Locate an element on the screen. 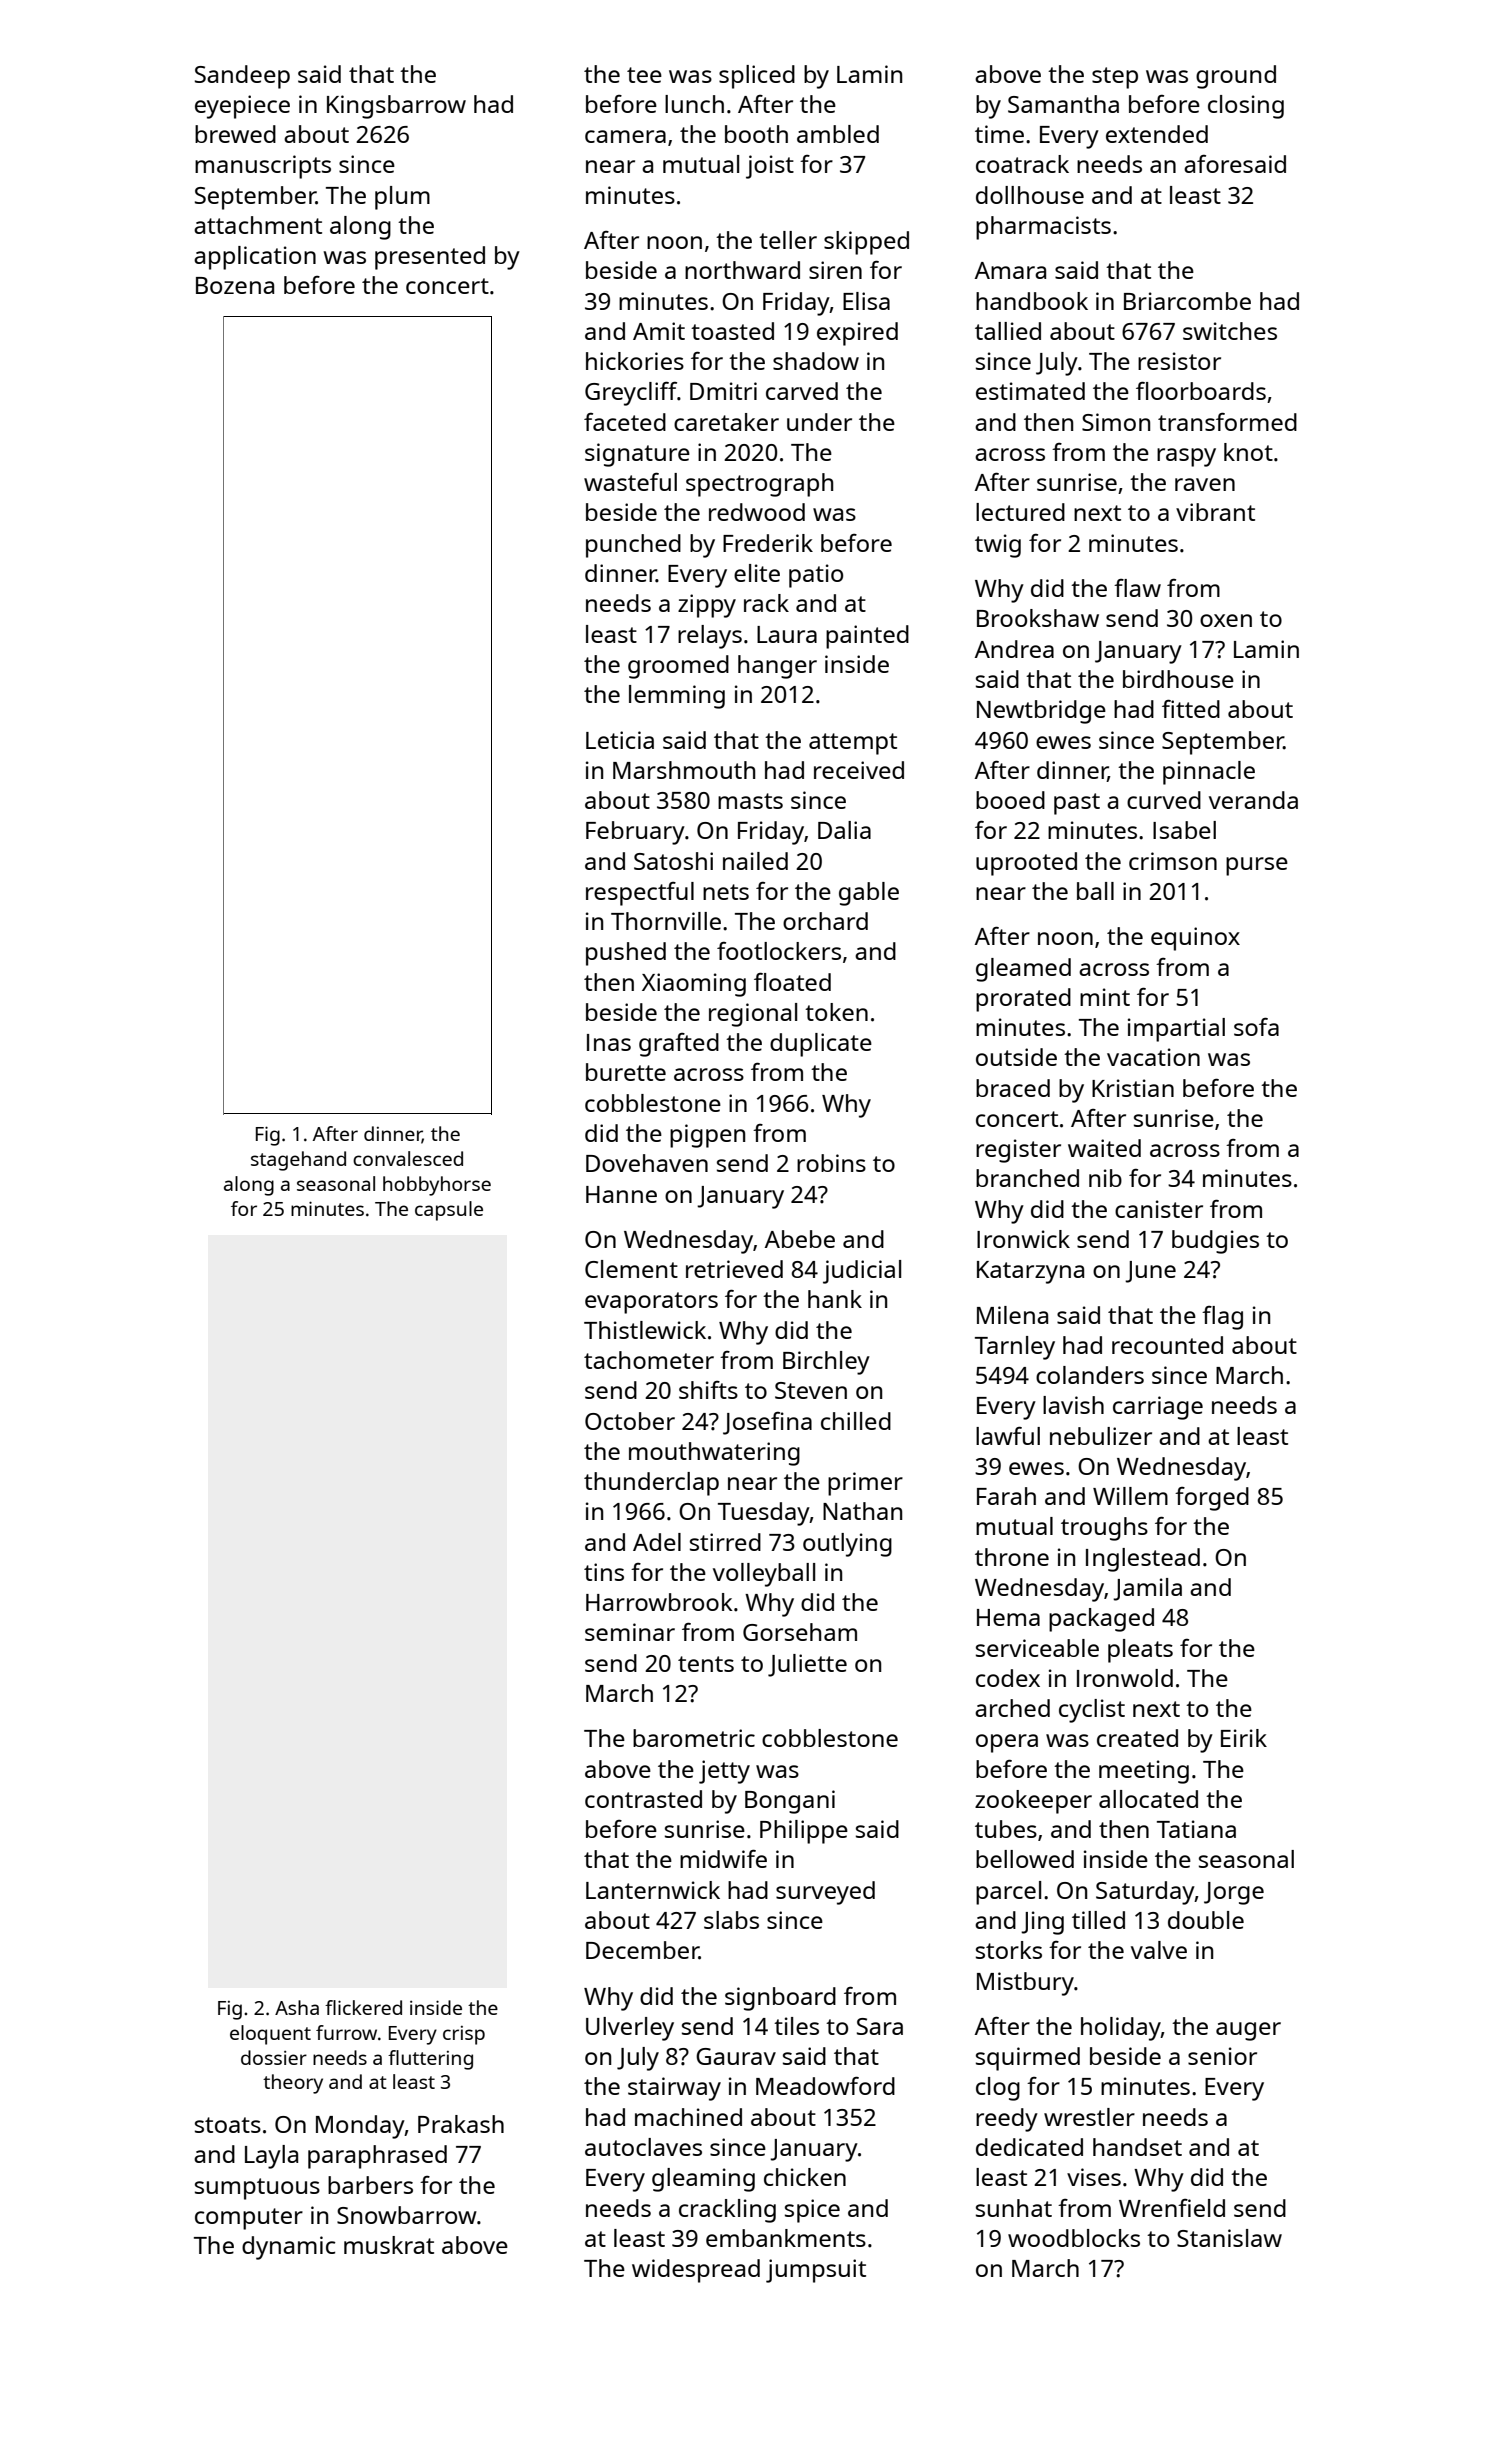 The image size is (1496, 2464). February is located at coordinates (635, 833).
